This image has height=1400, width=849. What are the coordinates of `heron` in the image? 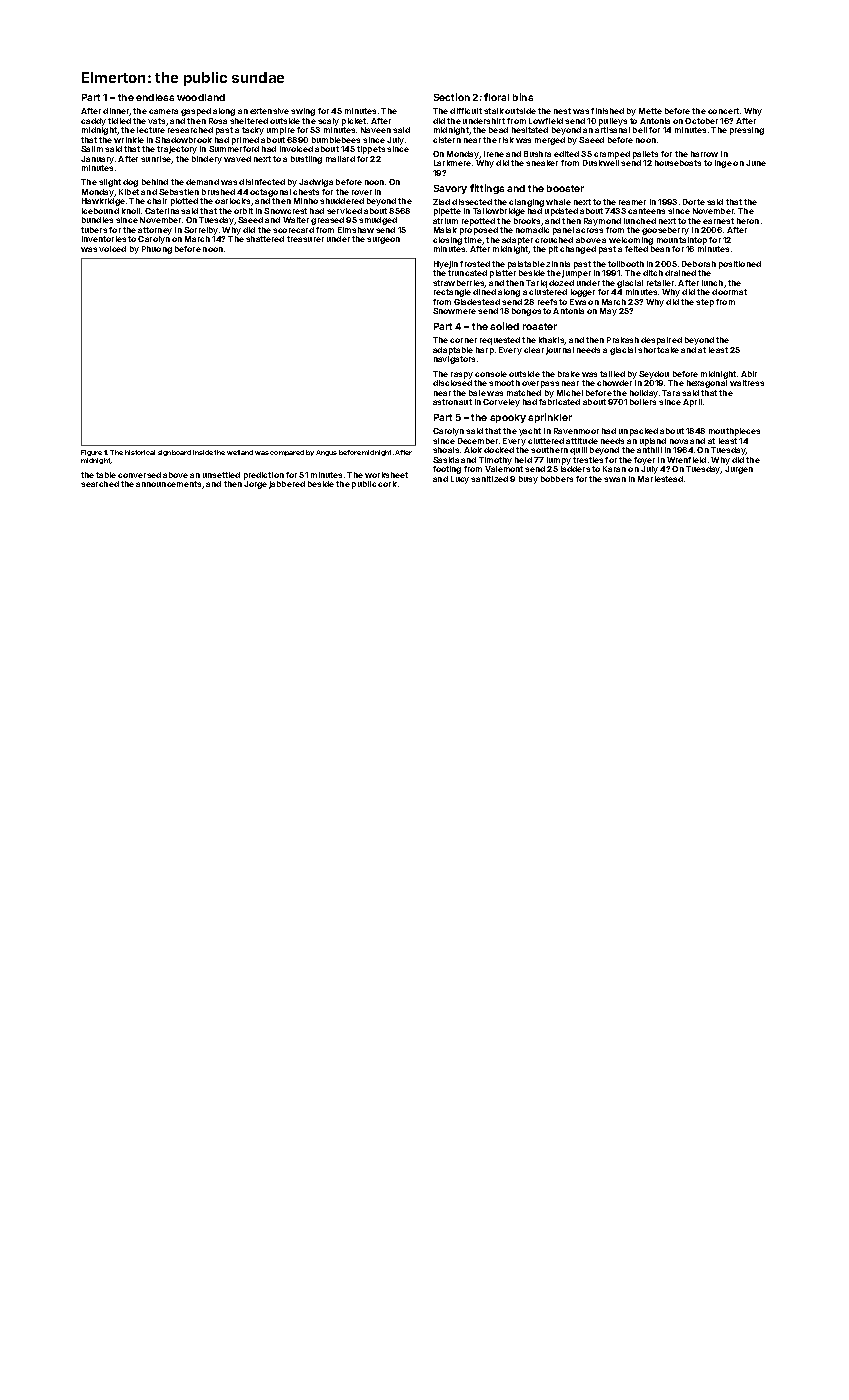 It's located at (748, 221).
